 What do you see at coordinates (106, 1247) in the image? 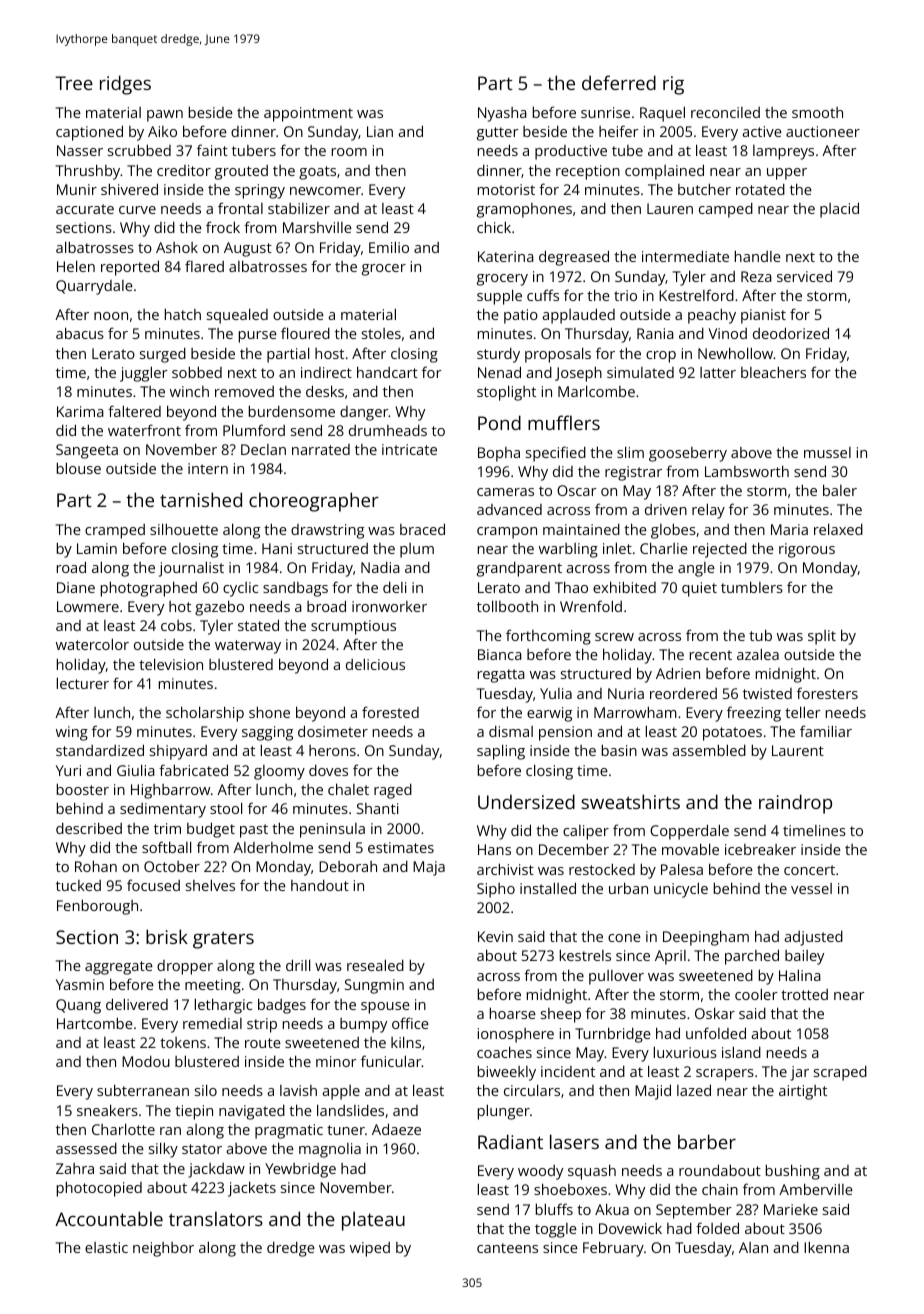
I see `elastic` at bounding box center [106, 1247].
